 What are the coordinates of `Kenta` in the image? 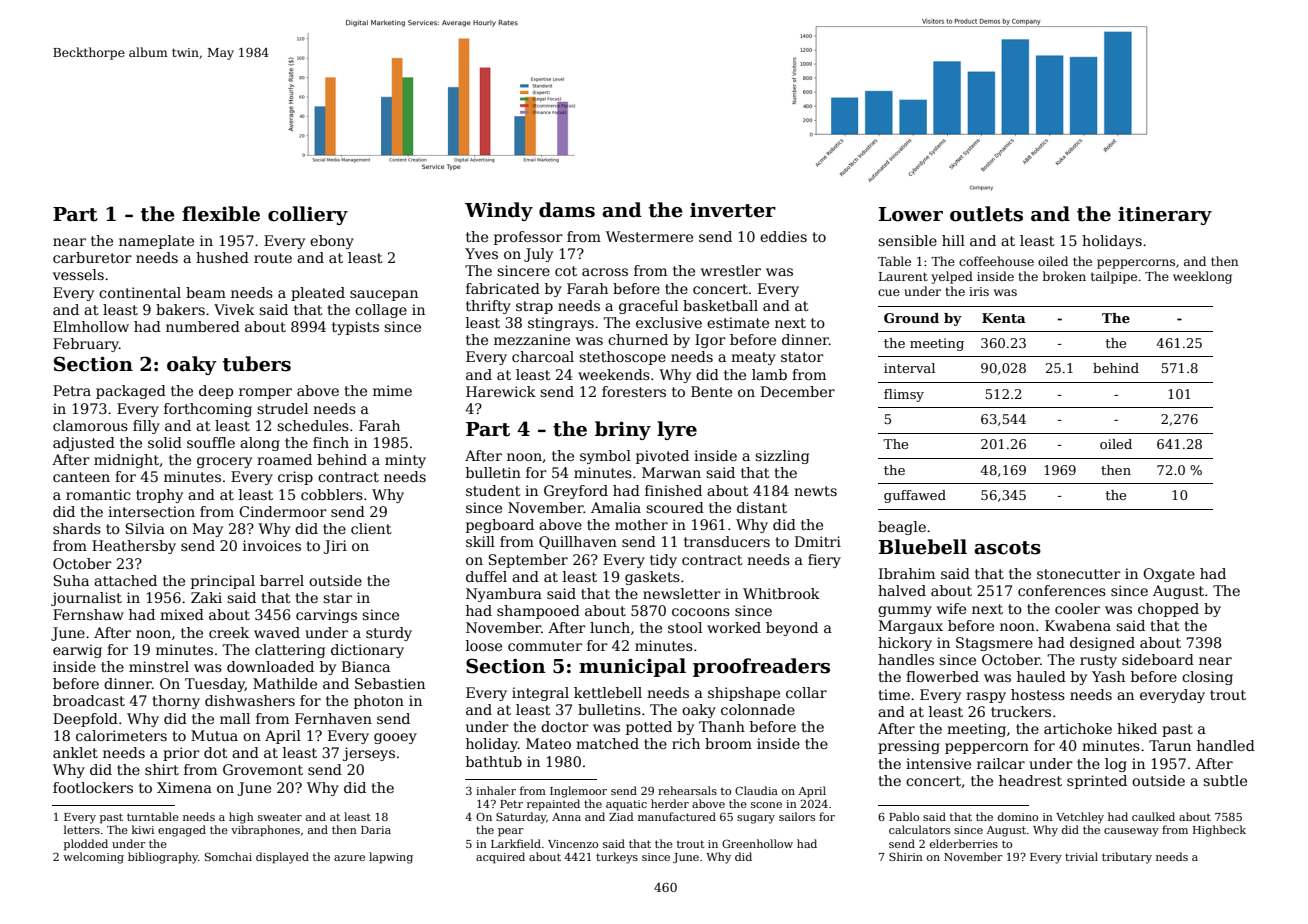 It's located at (1004, 318).
